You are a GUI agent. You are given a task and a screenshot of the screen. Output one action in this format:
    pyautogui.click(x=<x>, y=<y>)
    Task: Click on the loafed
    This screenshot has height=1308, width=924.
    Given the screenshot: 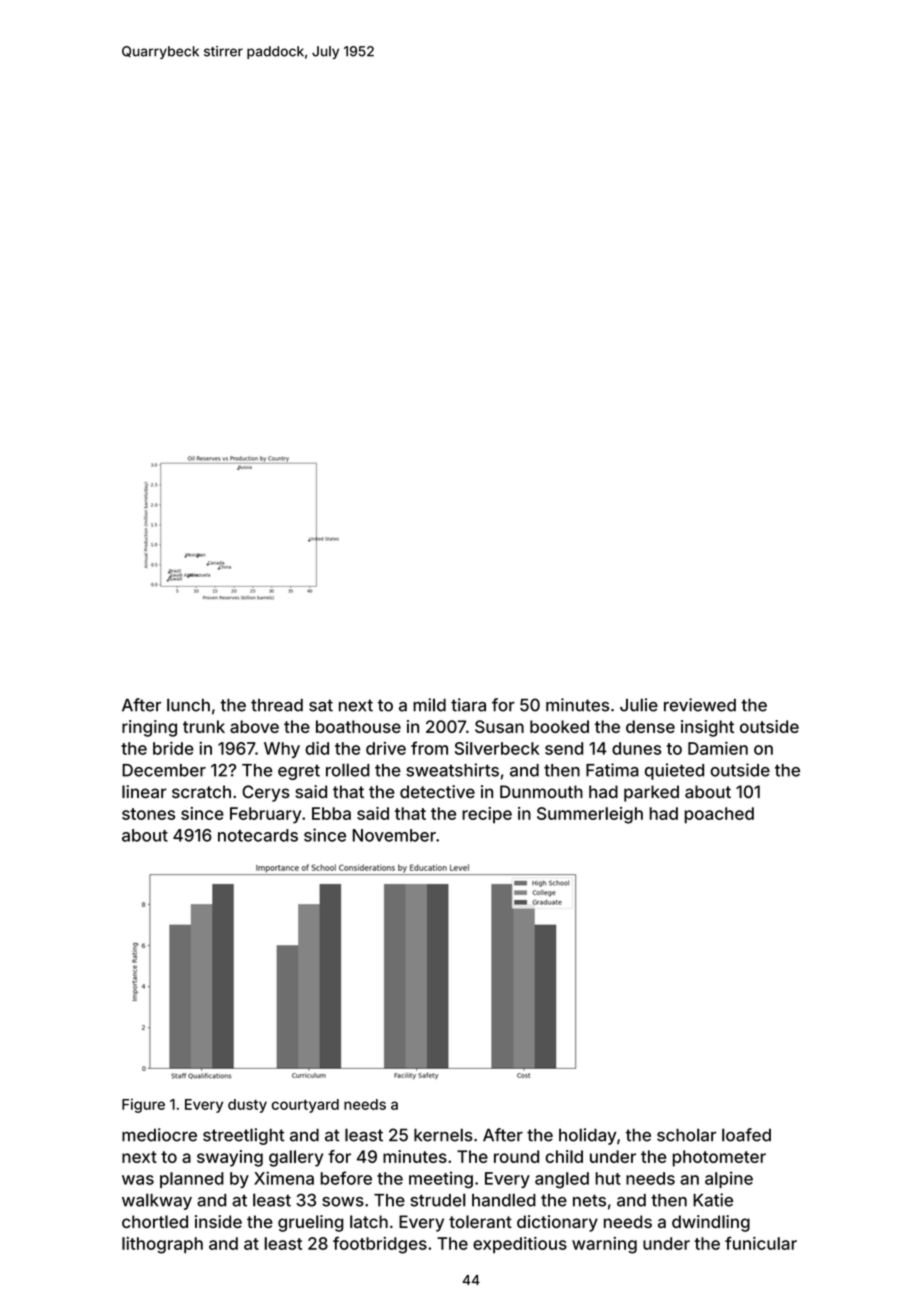 What is the action you would take?
    pyautogui.click(x=746, y=1135)
